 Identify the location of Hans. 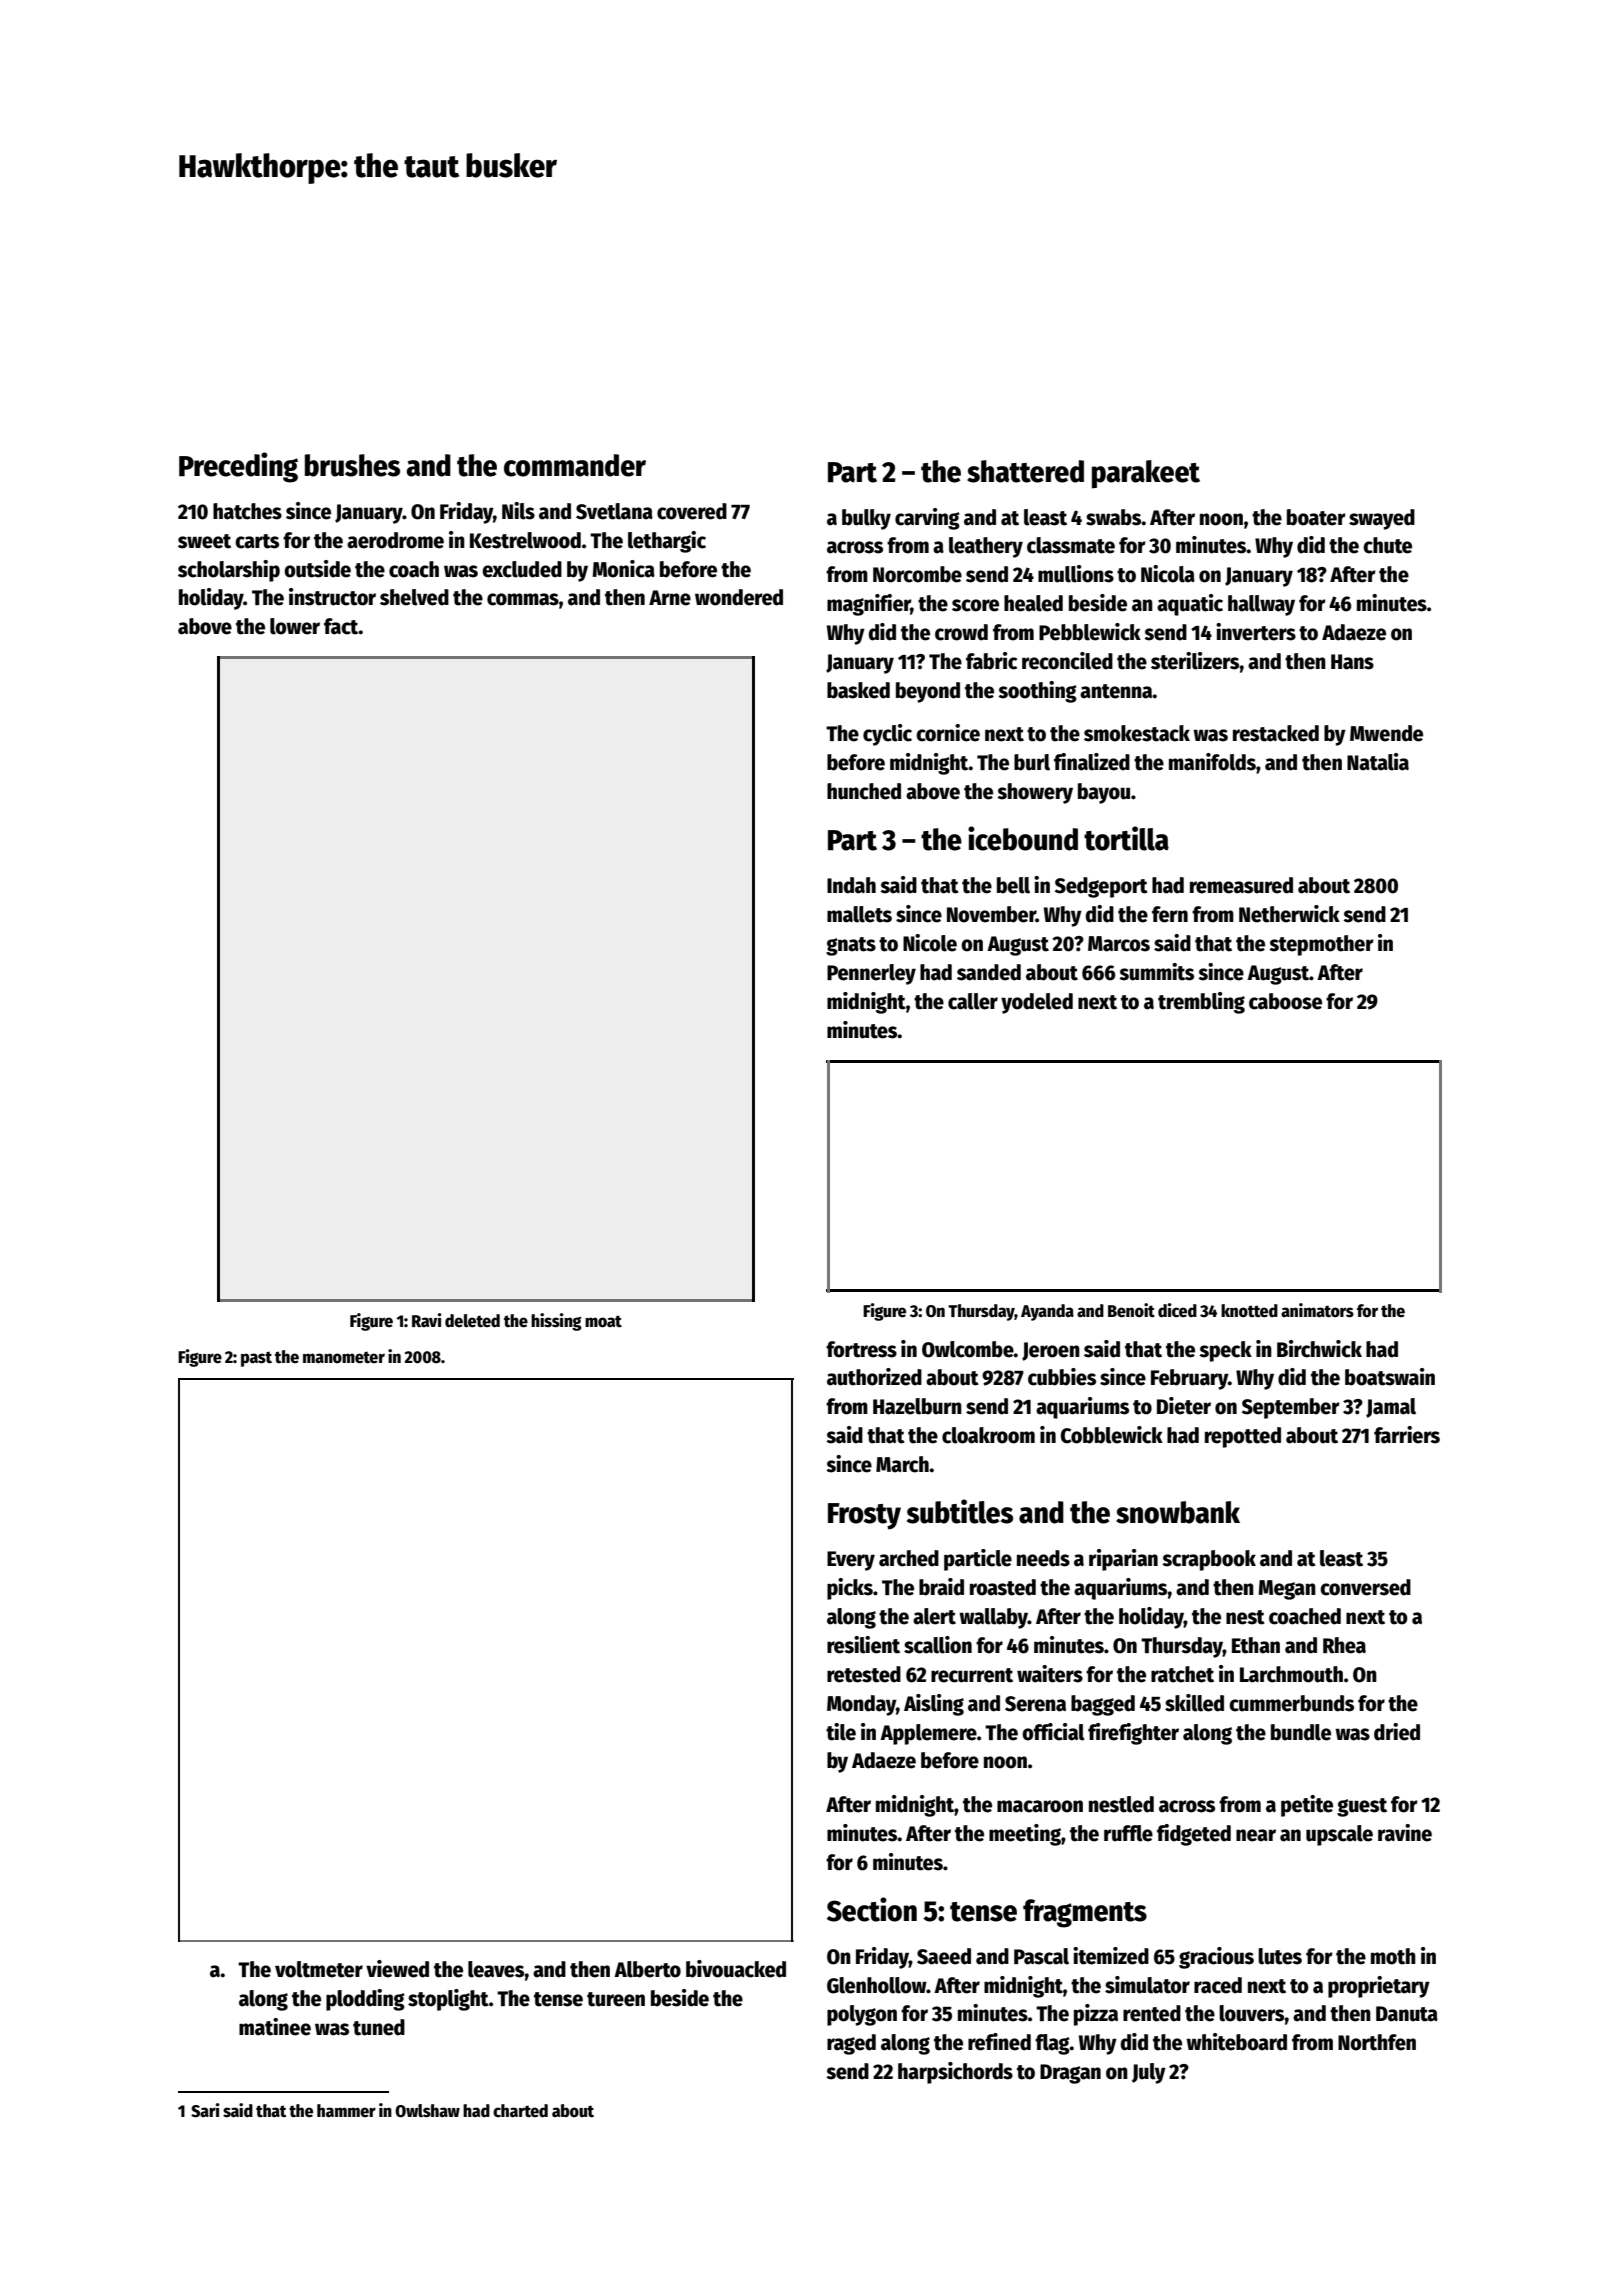
(1352, 662).
